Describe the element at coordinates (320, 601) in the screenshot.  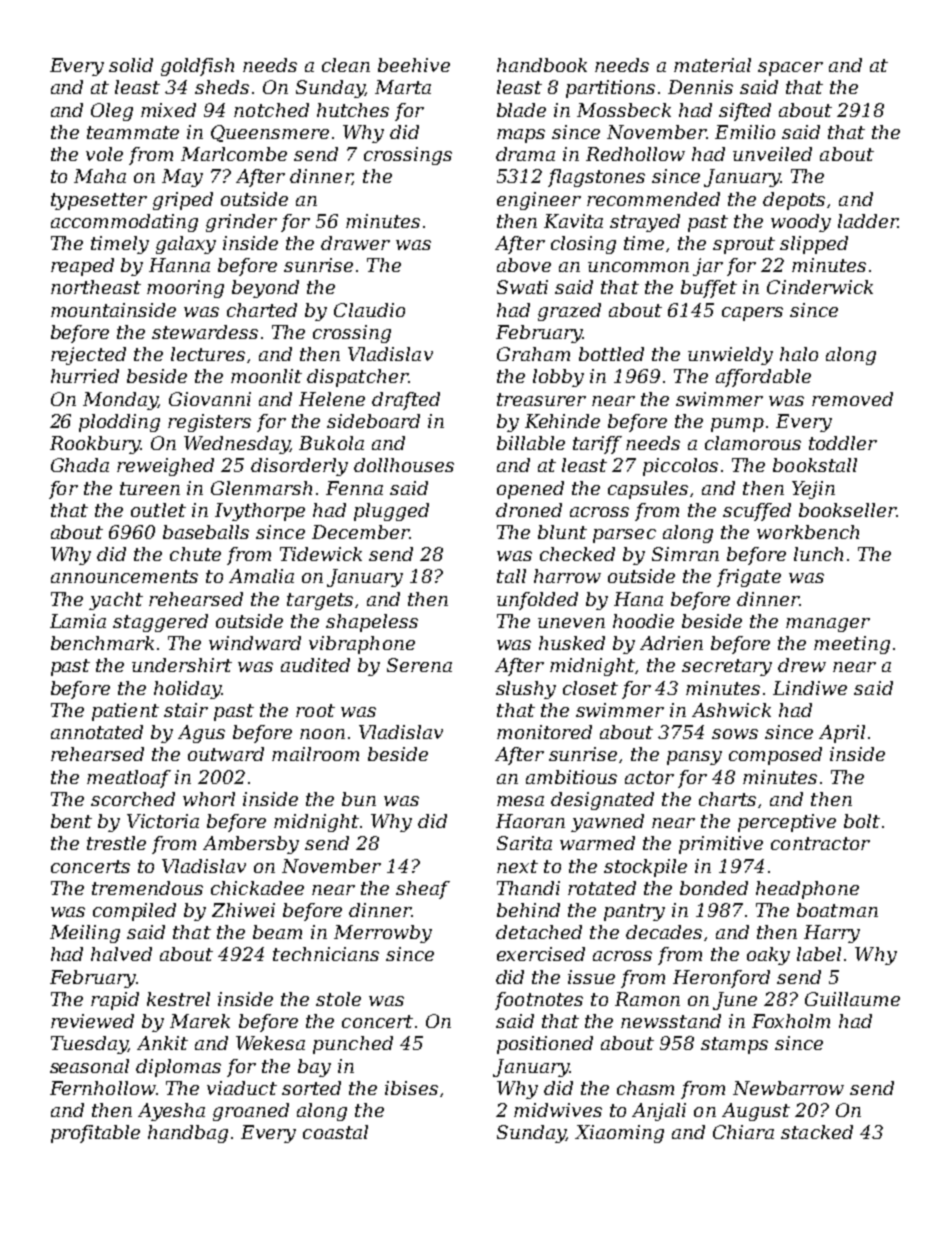
I see `targets` at that location.
